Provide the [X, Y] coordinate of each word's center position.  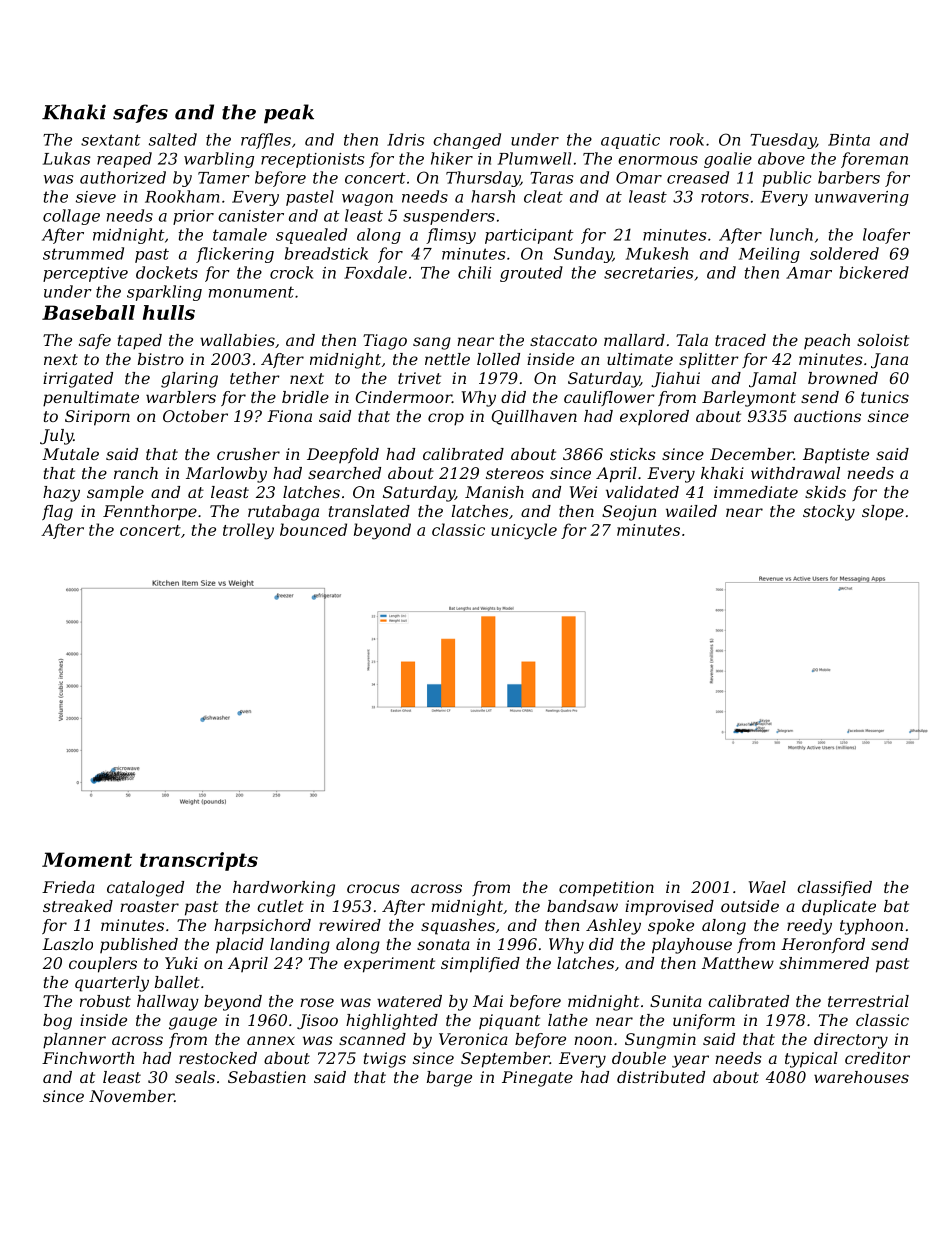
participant [529, 236]
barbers [849, 177]
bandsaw [582, 906]
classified [834, 888]
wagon [367, 200]
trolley [248, 531]
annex [271, 1040]
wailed [691, 511]
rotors [725, 197]
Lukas [66, 158]
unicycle [524, 531]
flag [57, 513]
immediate [756, 492]
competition [606, 889]
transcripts [199, 861]
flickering [235, 255]
